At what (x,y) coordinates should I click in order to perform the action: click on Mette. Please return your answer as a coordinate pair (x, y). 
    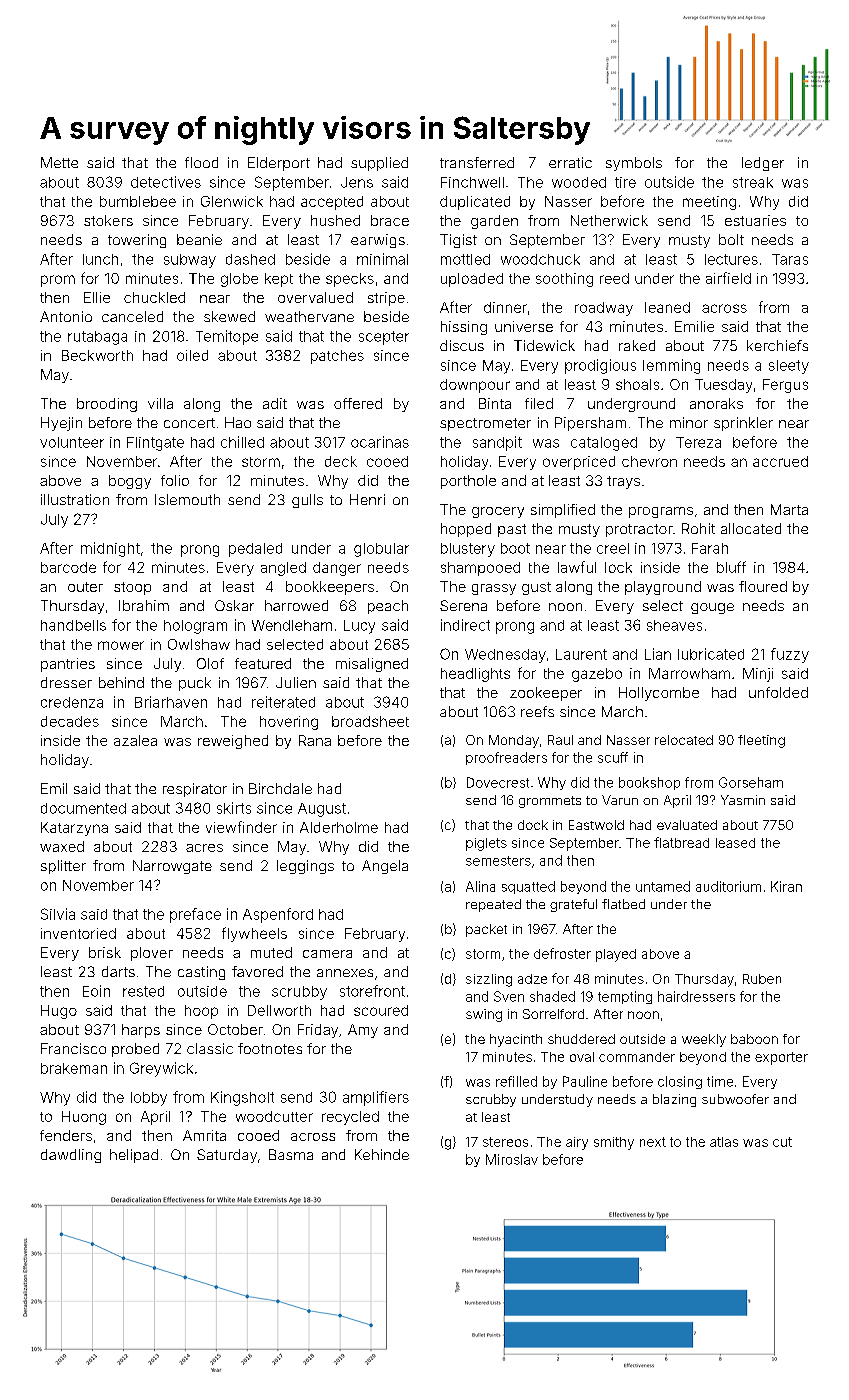
    Looking at the image, I should click on (59, 162).
